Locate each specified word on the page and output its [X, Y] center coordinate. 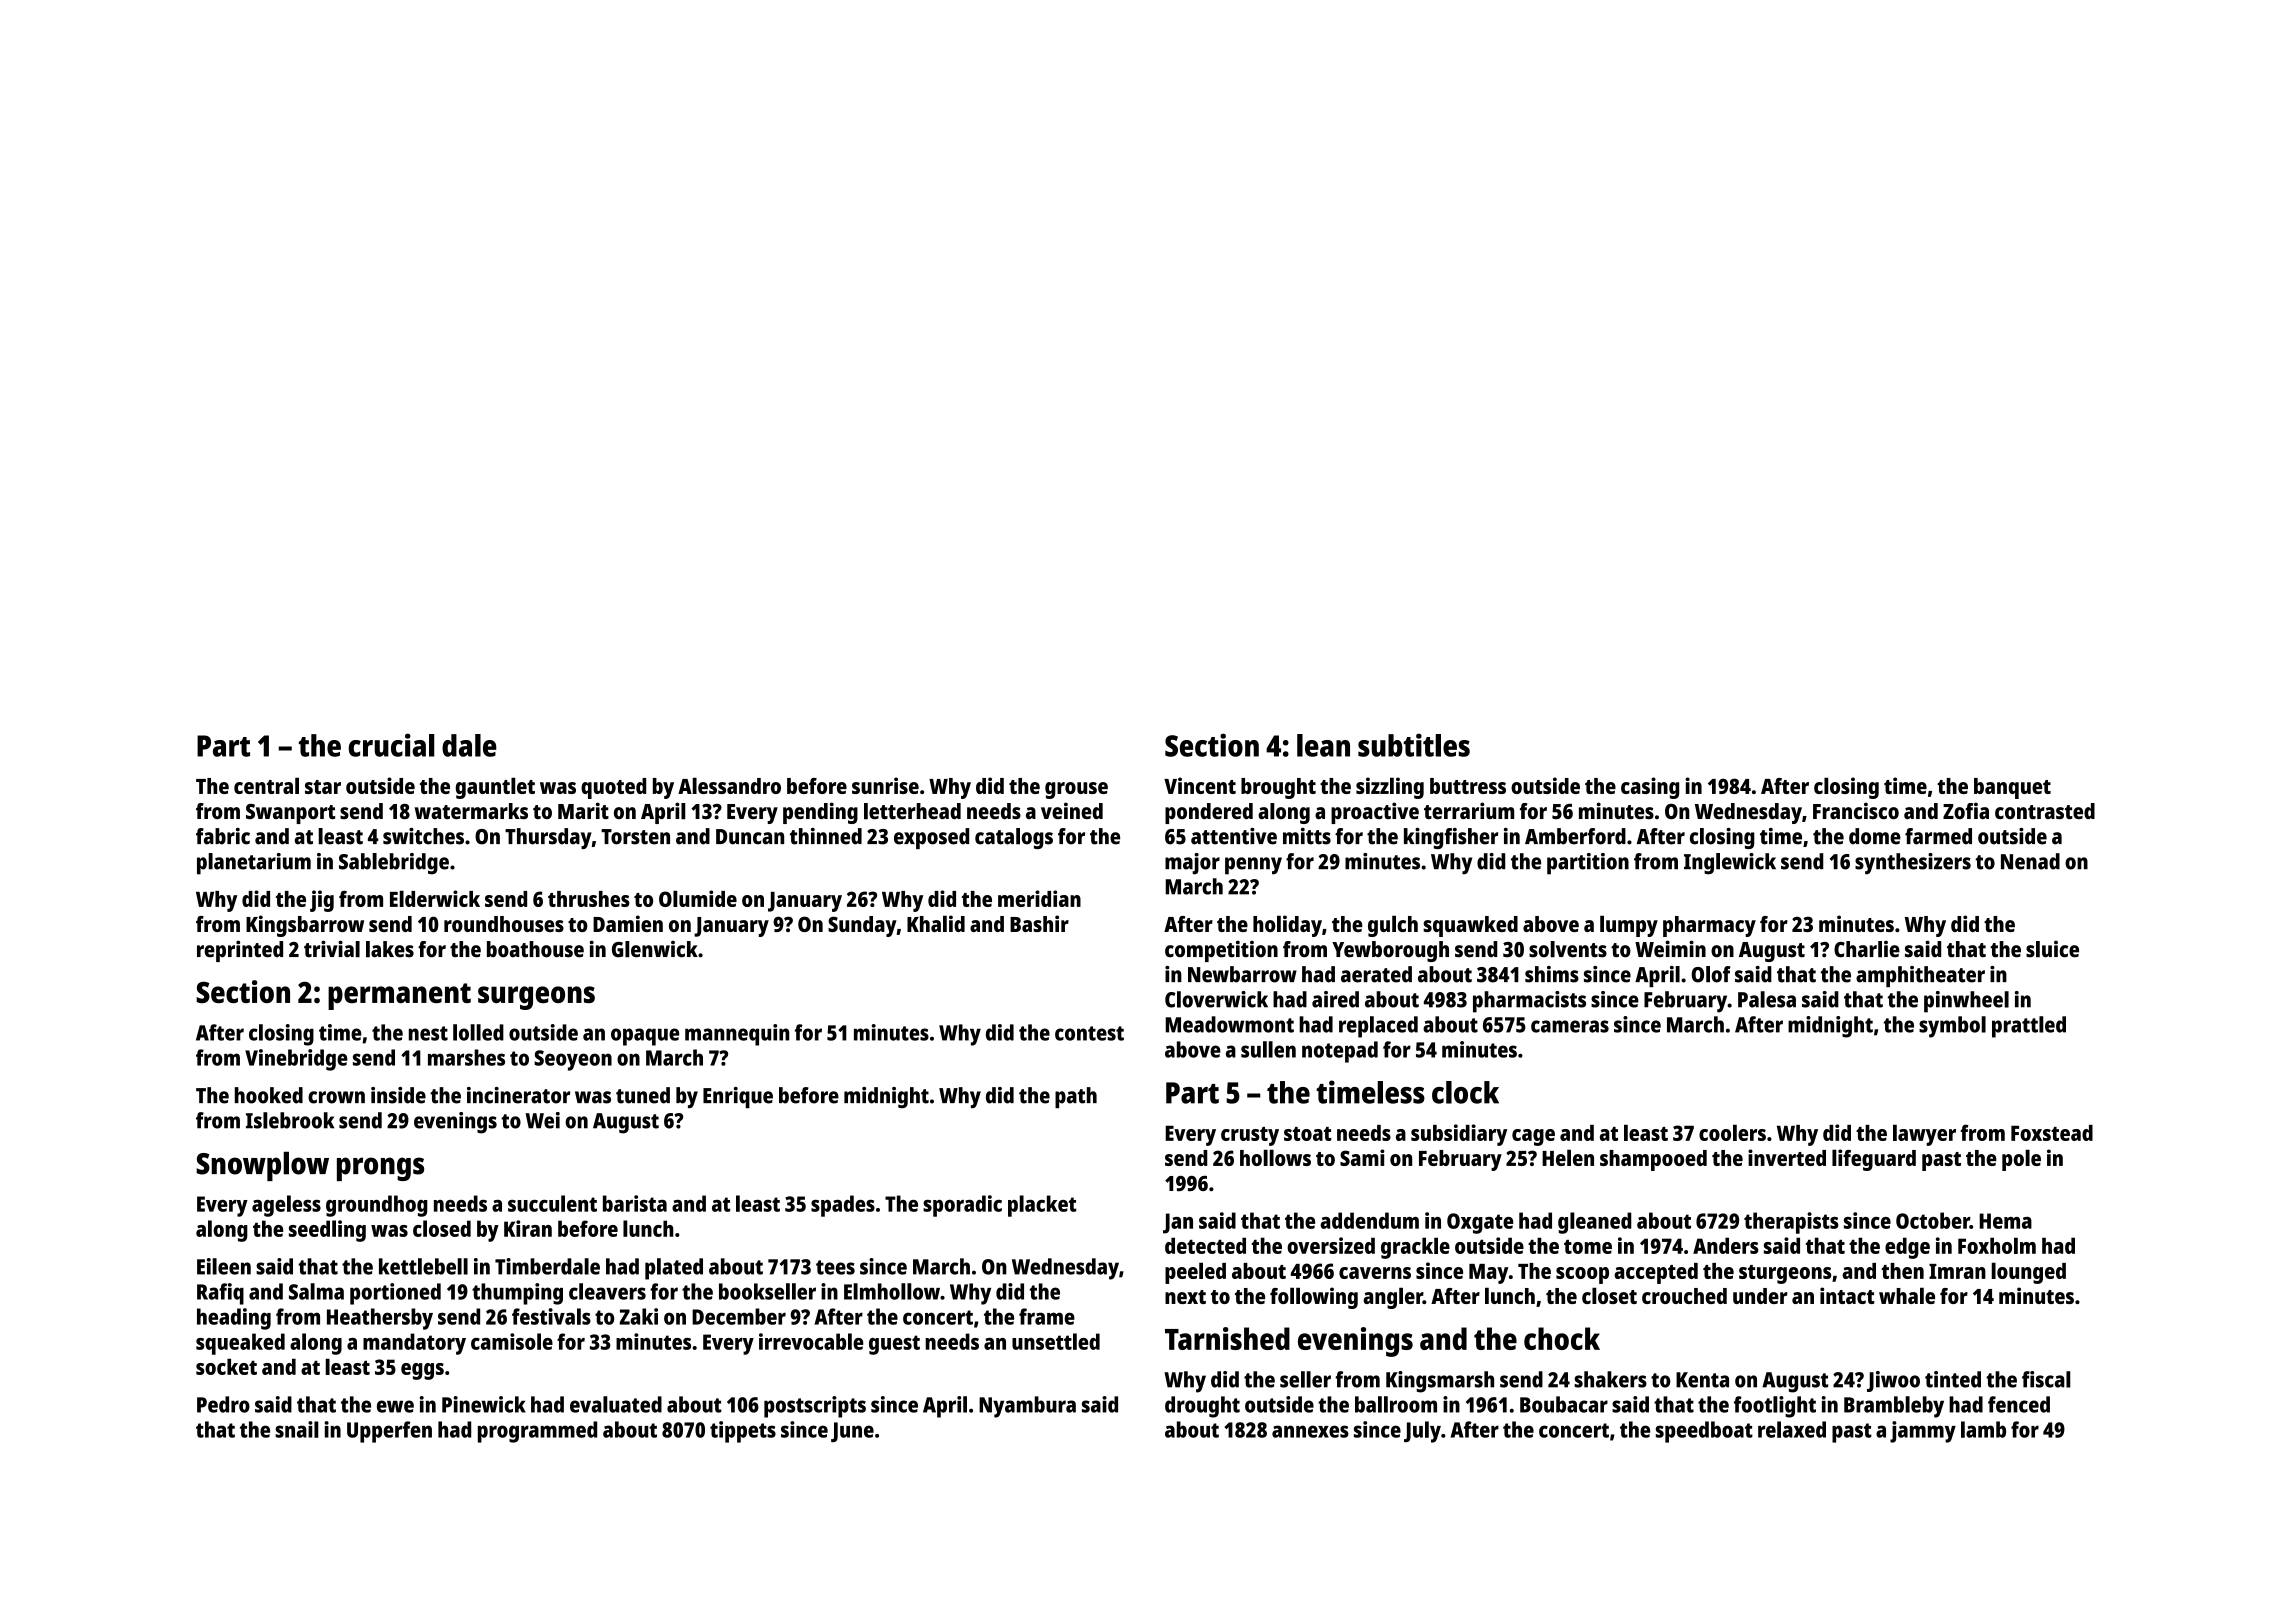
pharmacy [1709, 926]
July [1422, 1432]
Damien [628, 923]
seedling [327, 1231]
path [1076, 1097]
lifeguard [1874, 1160]
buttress [1468, 786]
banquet [2012, 788]
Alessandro [729, 785]
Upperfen [389, 1432]
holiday [1287, 926]
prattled [2029, 1027]
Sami [1362, 1157]
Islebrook [290, 1120]
